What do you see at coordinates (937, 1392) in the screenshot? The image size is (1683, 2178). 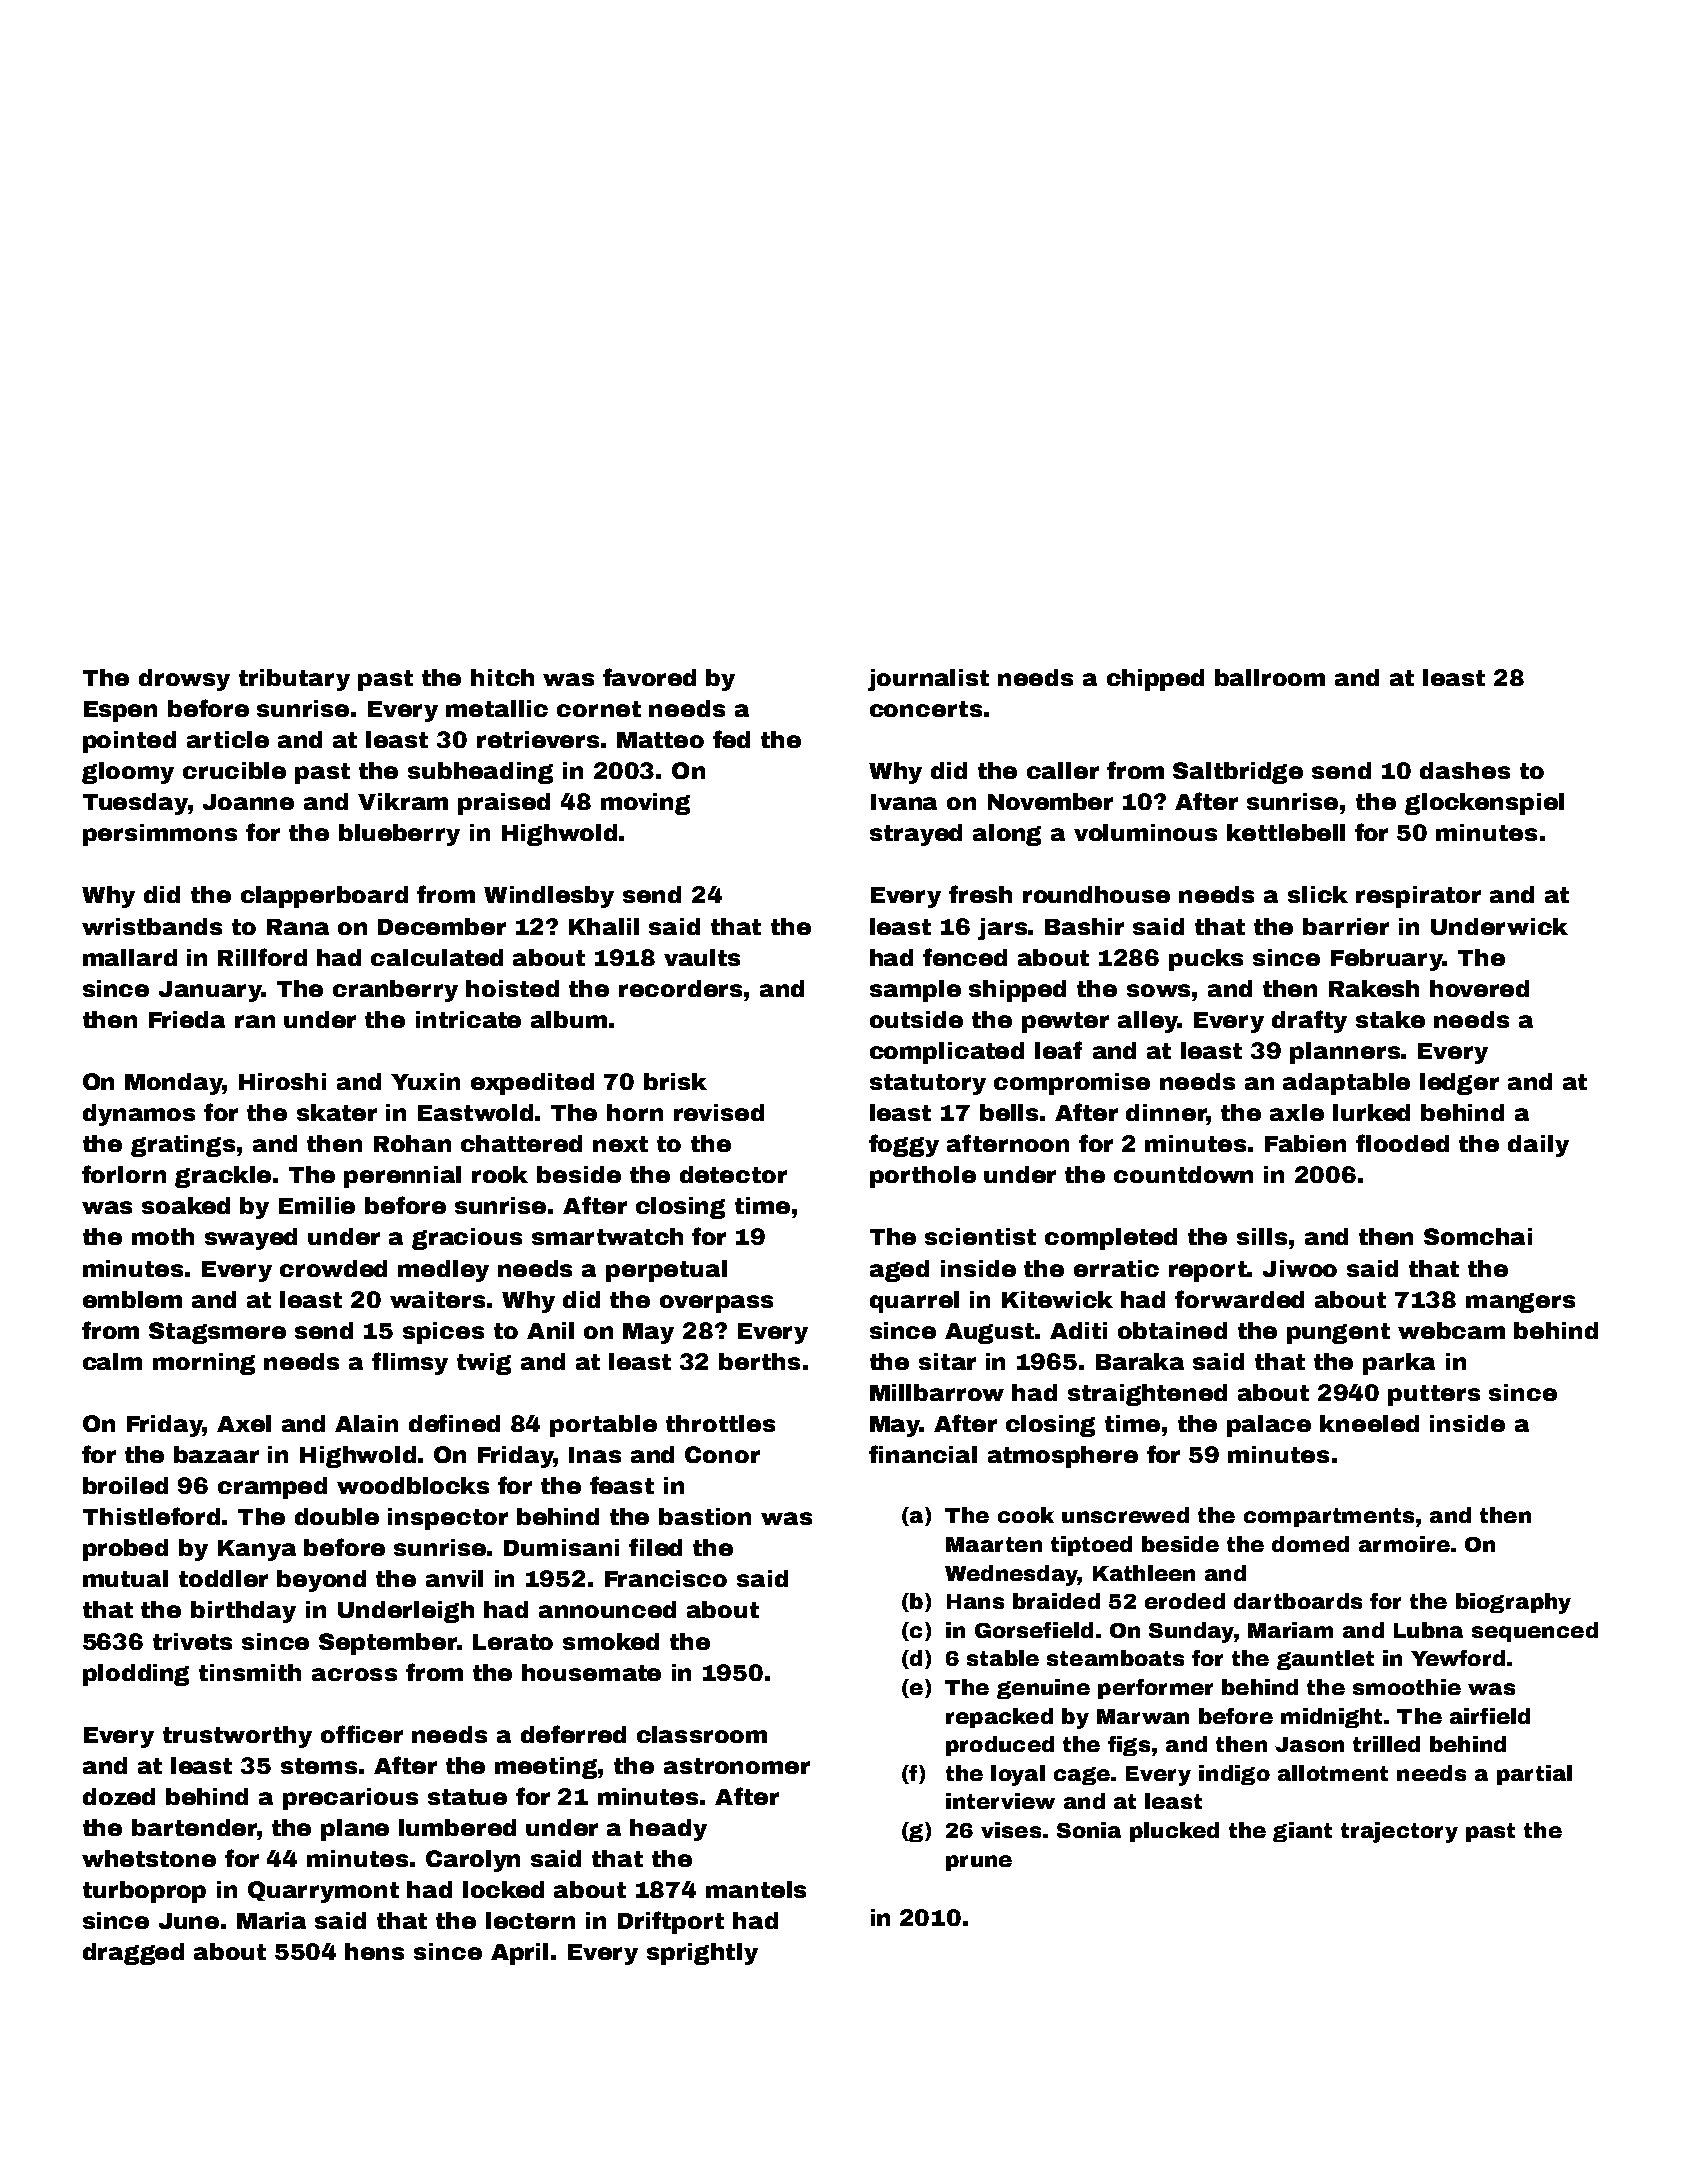 I see `Millbarrow` at bounding box center [937, 1392].
